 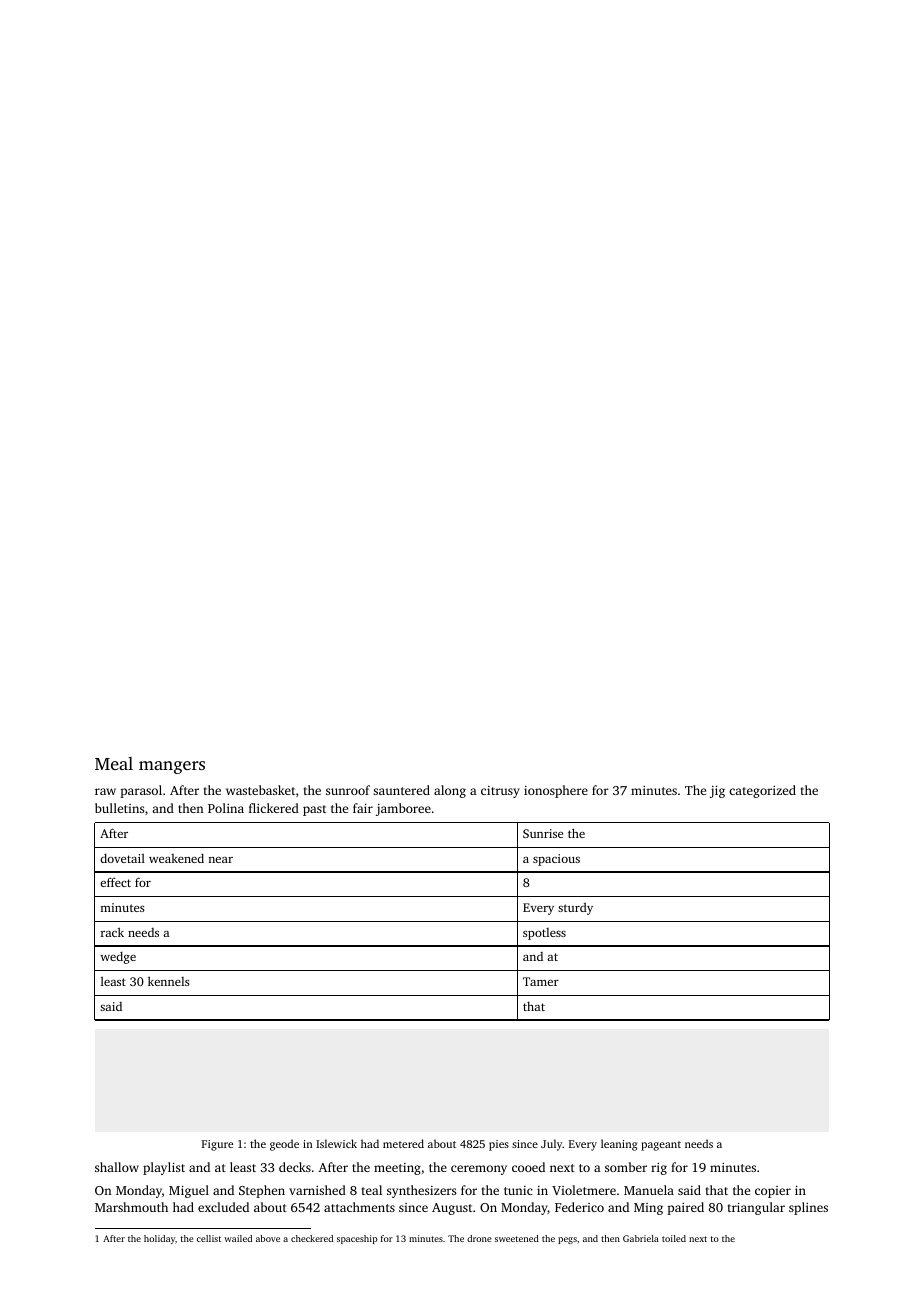 I want to click on pies, so click(x=499, y=1145).
